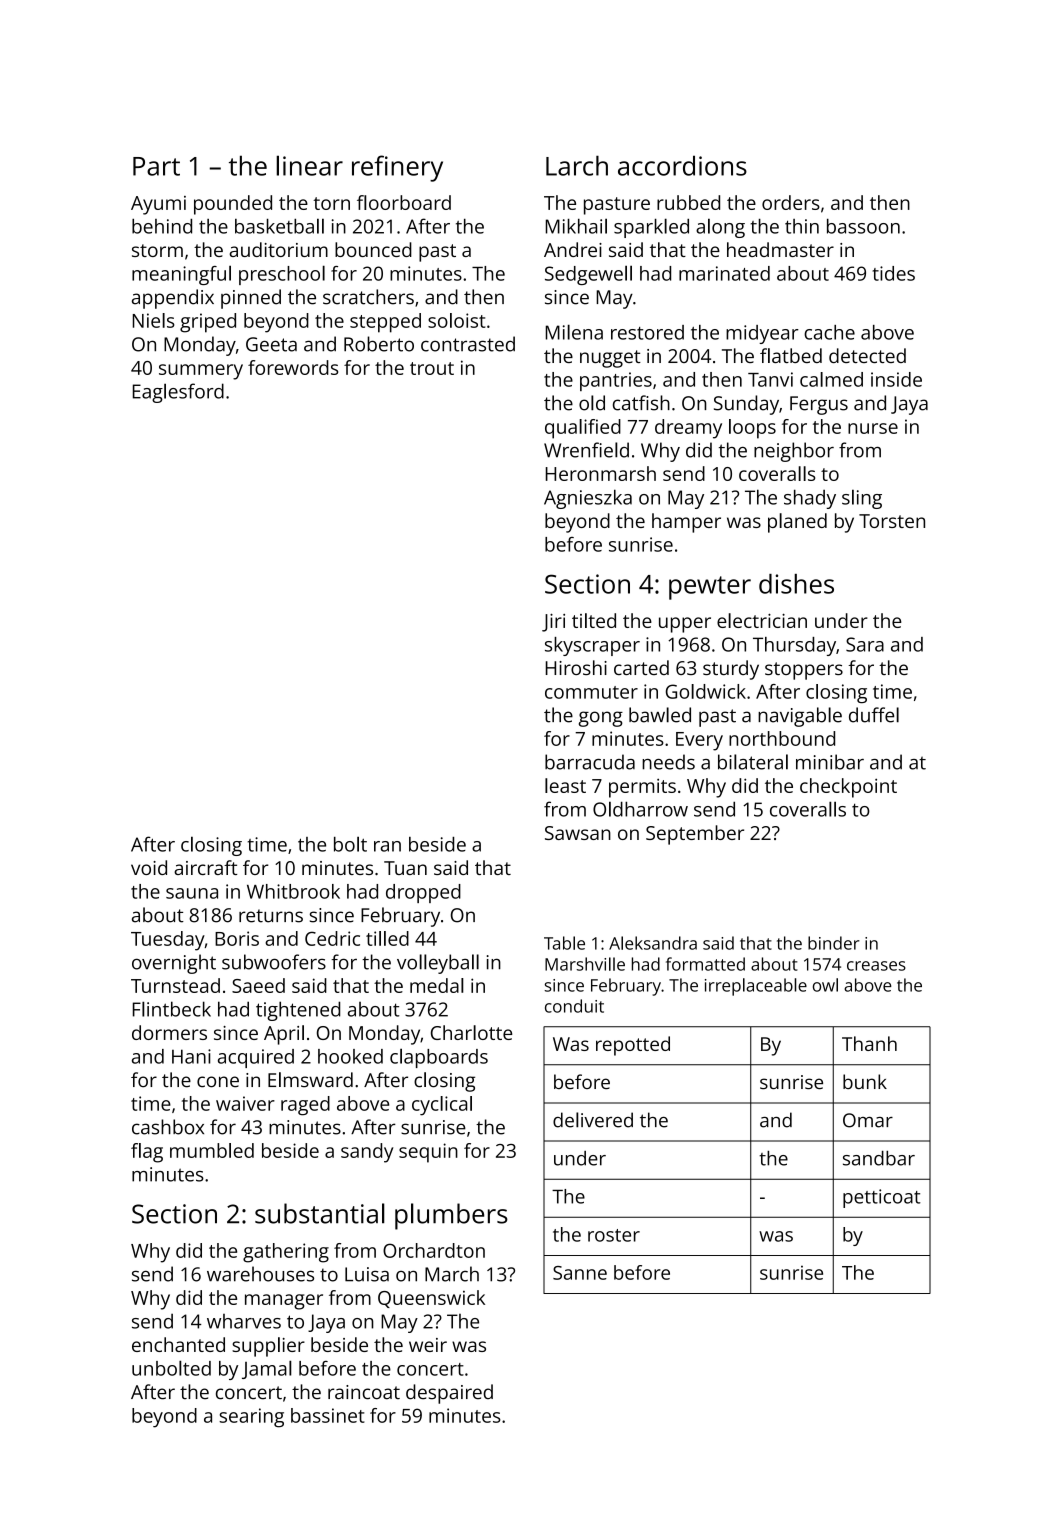  I want to click on qualified, so click(583, 429).
